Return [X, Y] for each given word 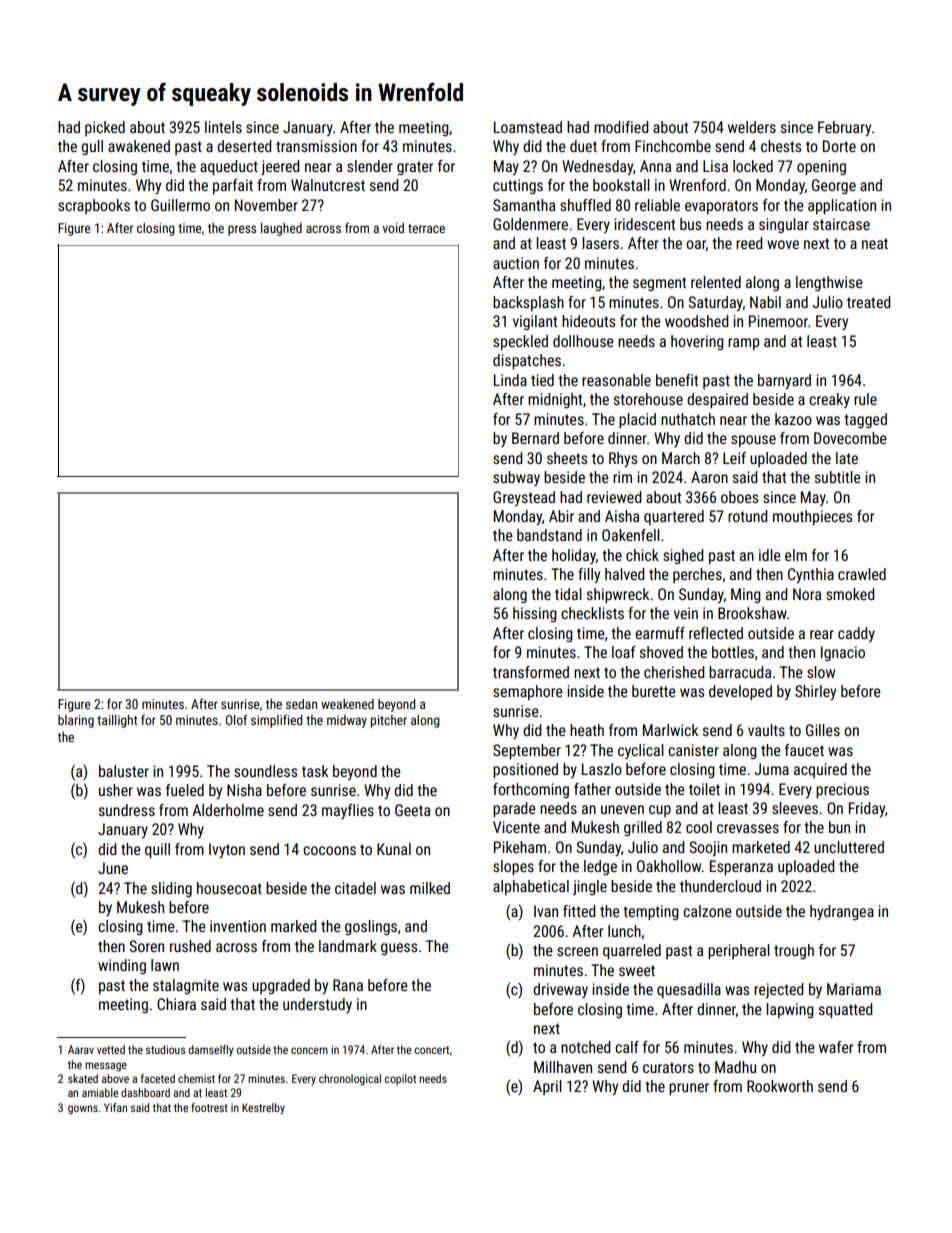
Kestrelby [263, 1109]
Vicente [516, 827]
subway [516, 478]
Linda [510, 380]
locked [753, 166]
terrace [426, 228]
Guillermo [180, 205]
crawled [862, 574]
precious [842, 790]
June [113, 868]
